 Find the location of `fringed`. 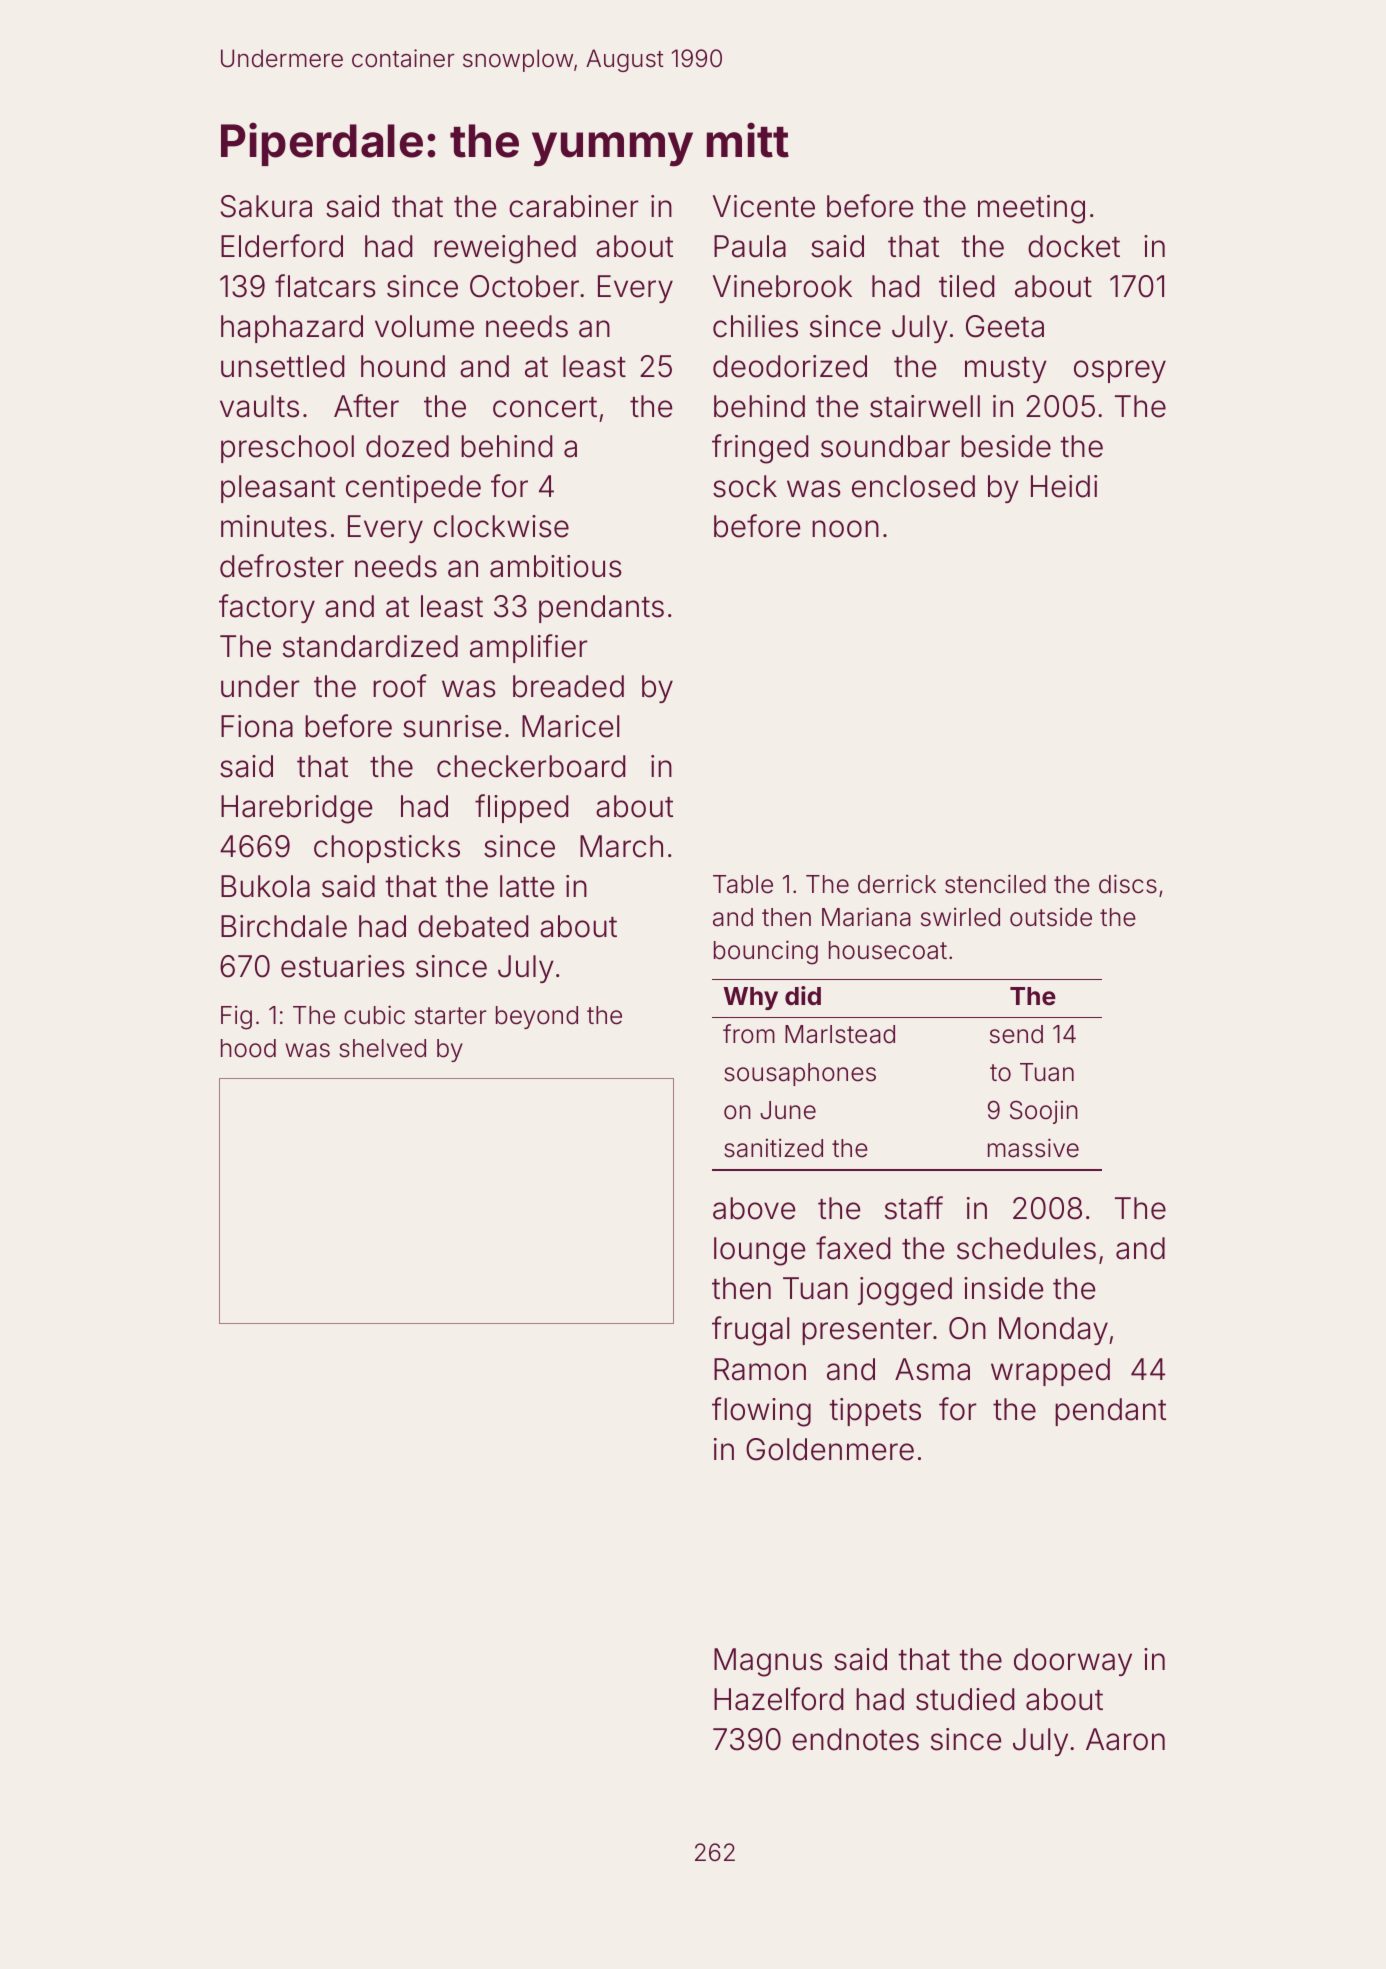

fringed is located at coordinates (760, 449).
